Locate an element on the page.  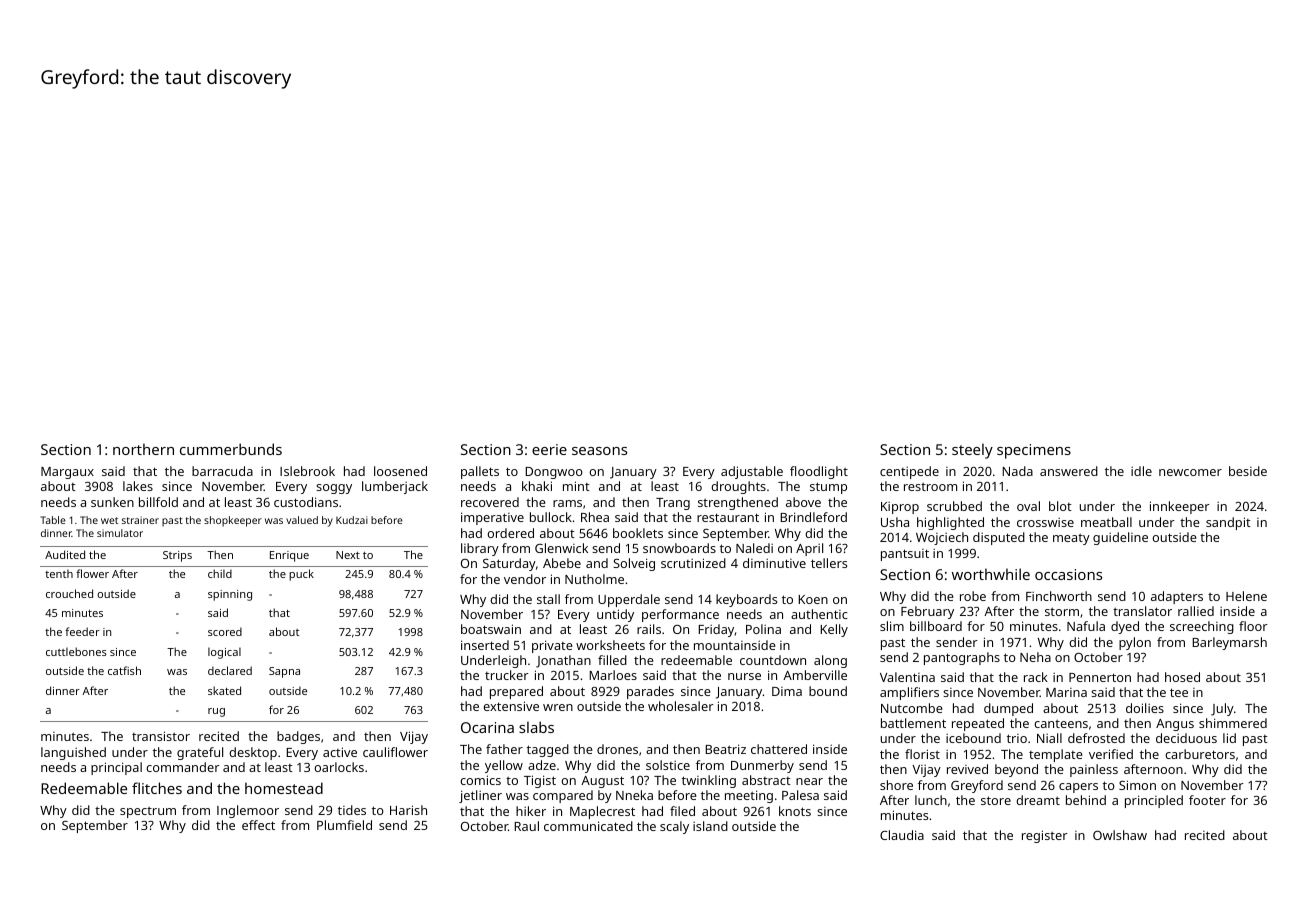
northern is located at coordinates (143, 449).
